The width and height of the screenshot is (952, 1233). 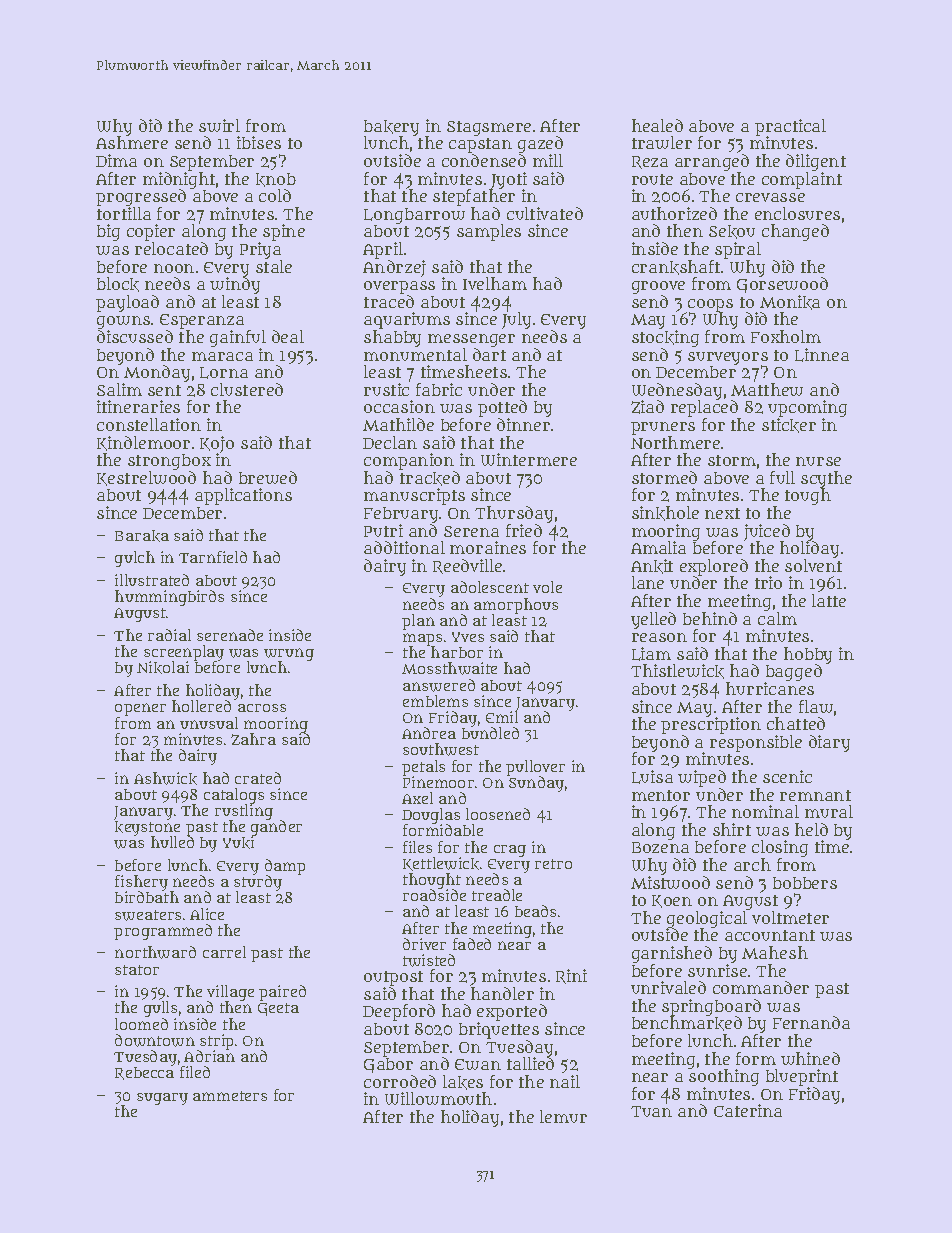 I want to click on progressed, so click(x=141, y=197).
